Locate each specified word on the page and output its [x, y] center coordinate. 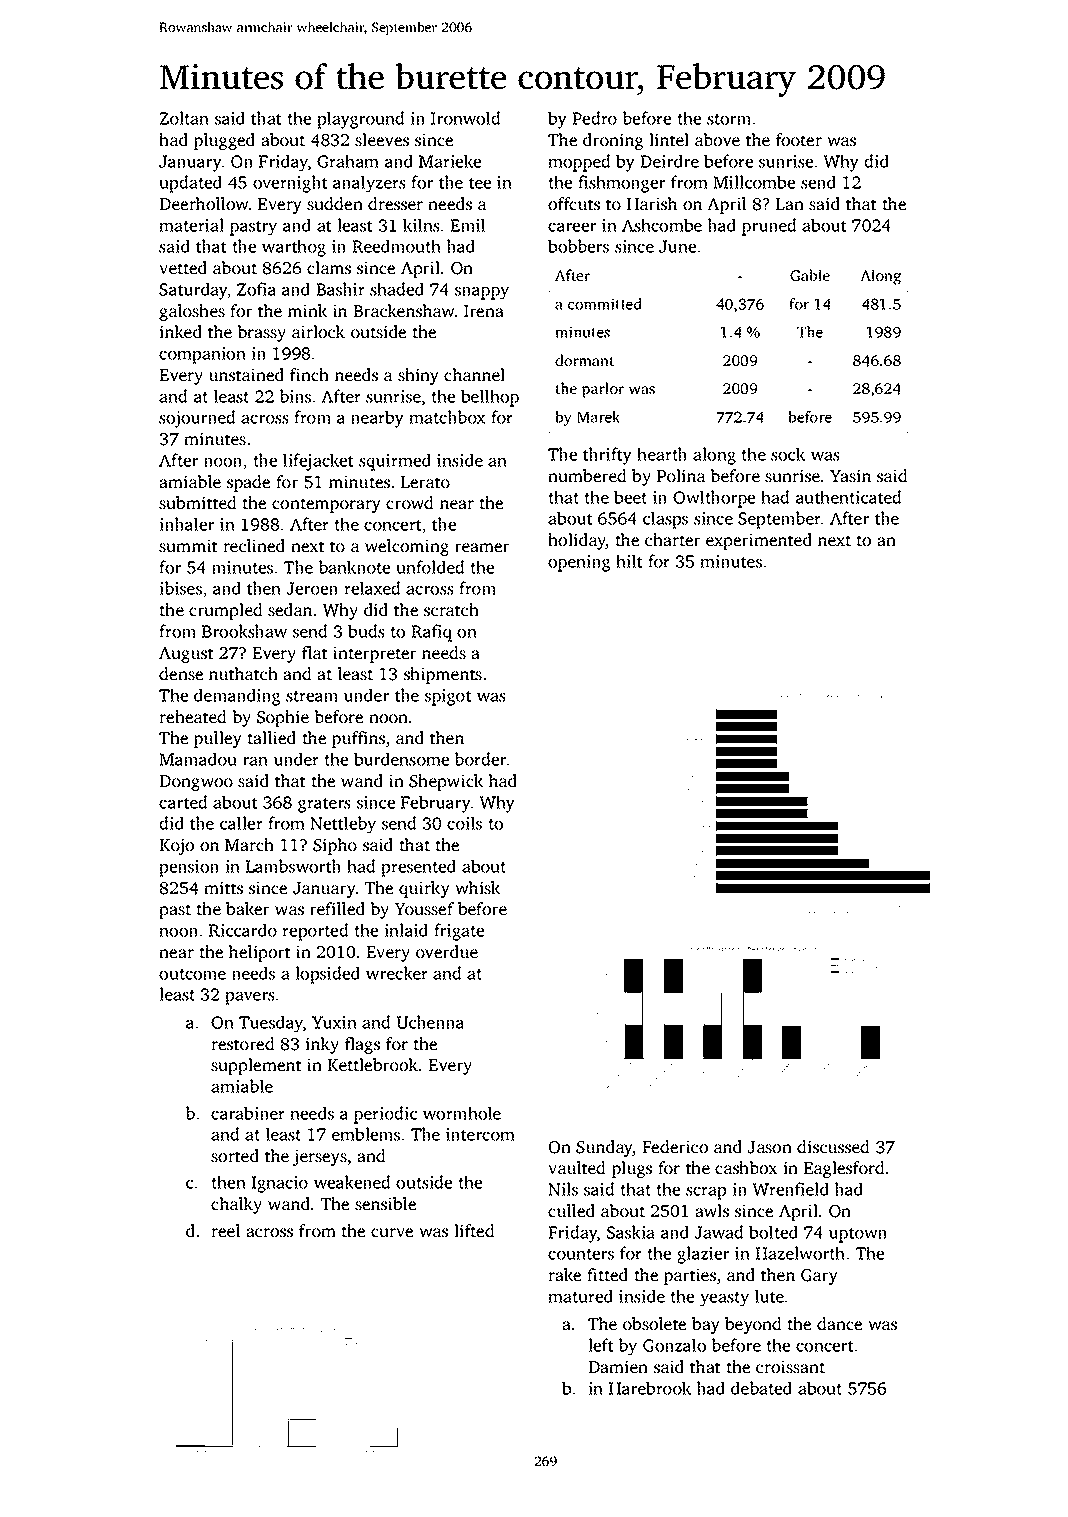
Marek [598, 417]
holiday [577, 541]
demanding [237, 697]
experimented [759, 541]
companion [202, 355]
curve [392, 1232]
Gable [810, 275]
